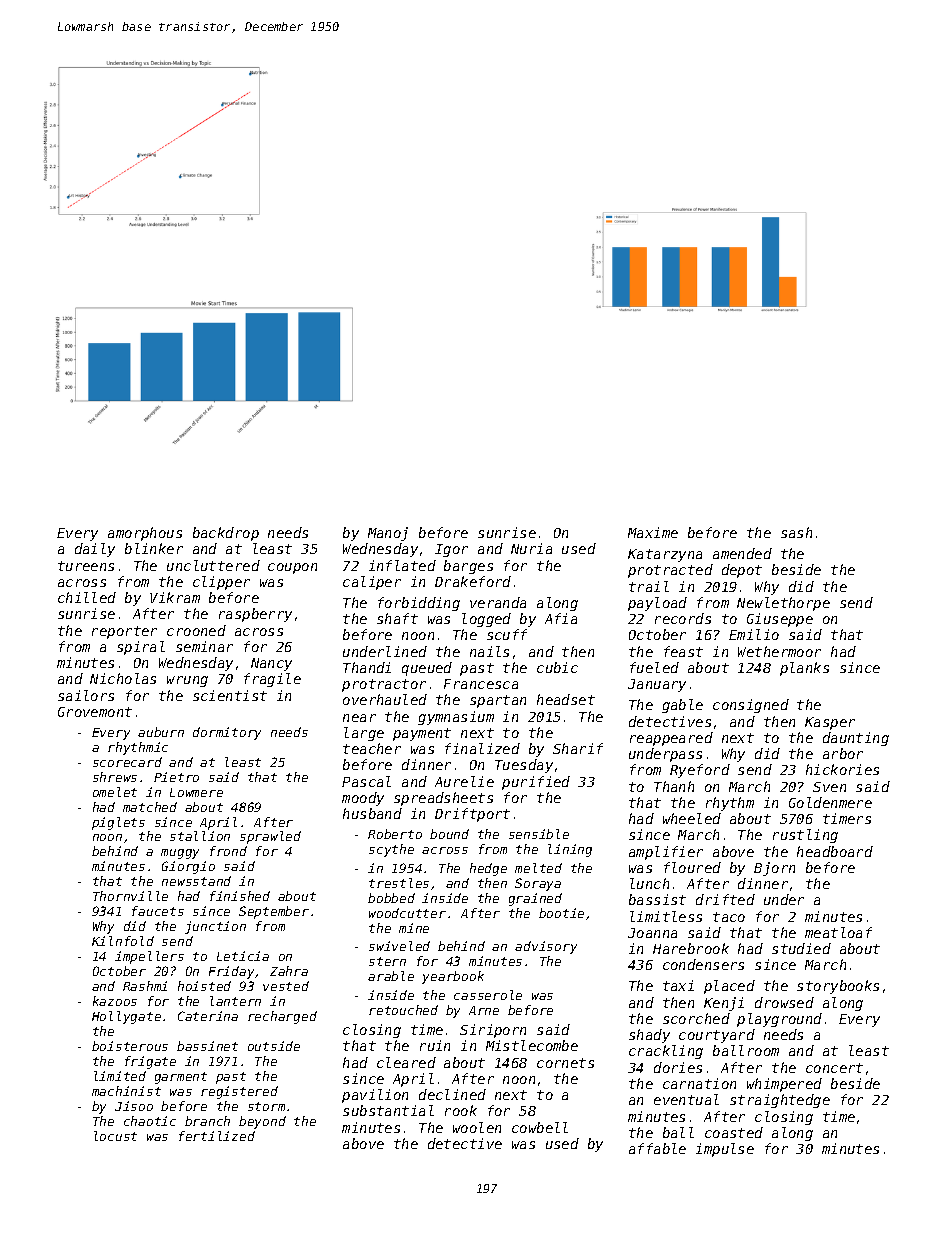 This screenshot has height=1233, width=952. Describe the element at coordinates (226, 534) in the screenshot. I see `backdrop` at that location.
